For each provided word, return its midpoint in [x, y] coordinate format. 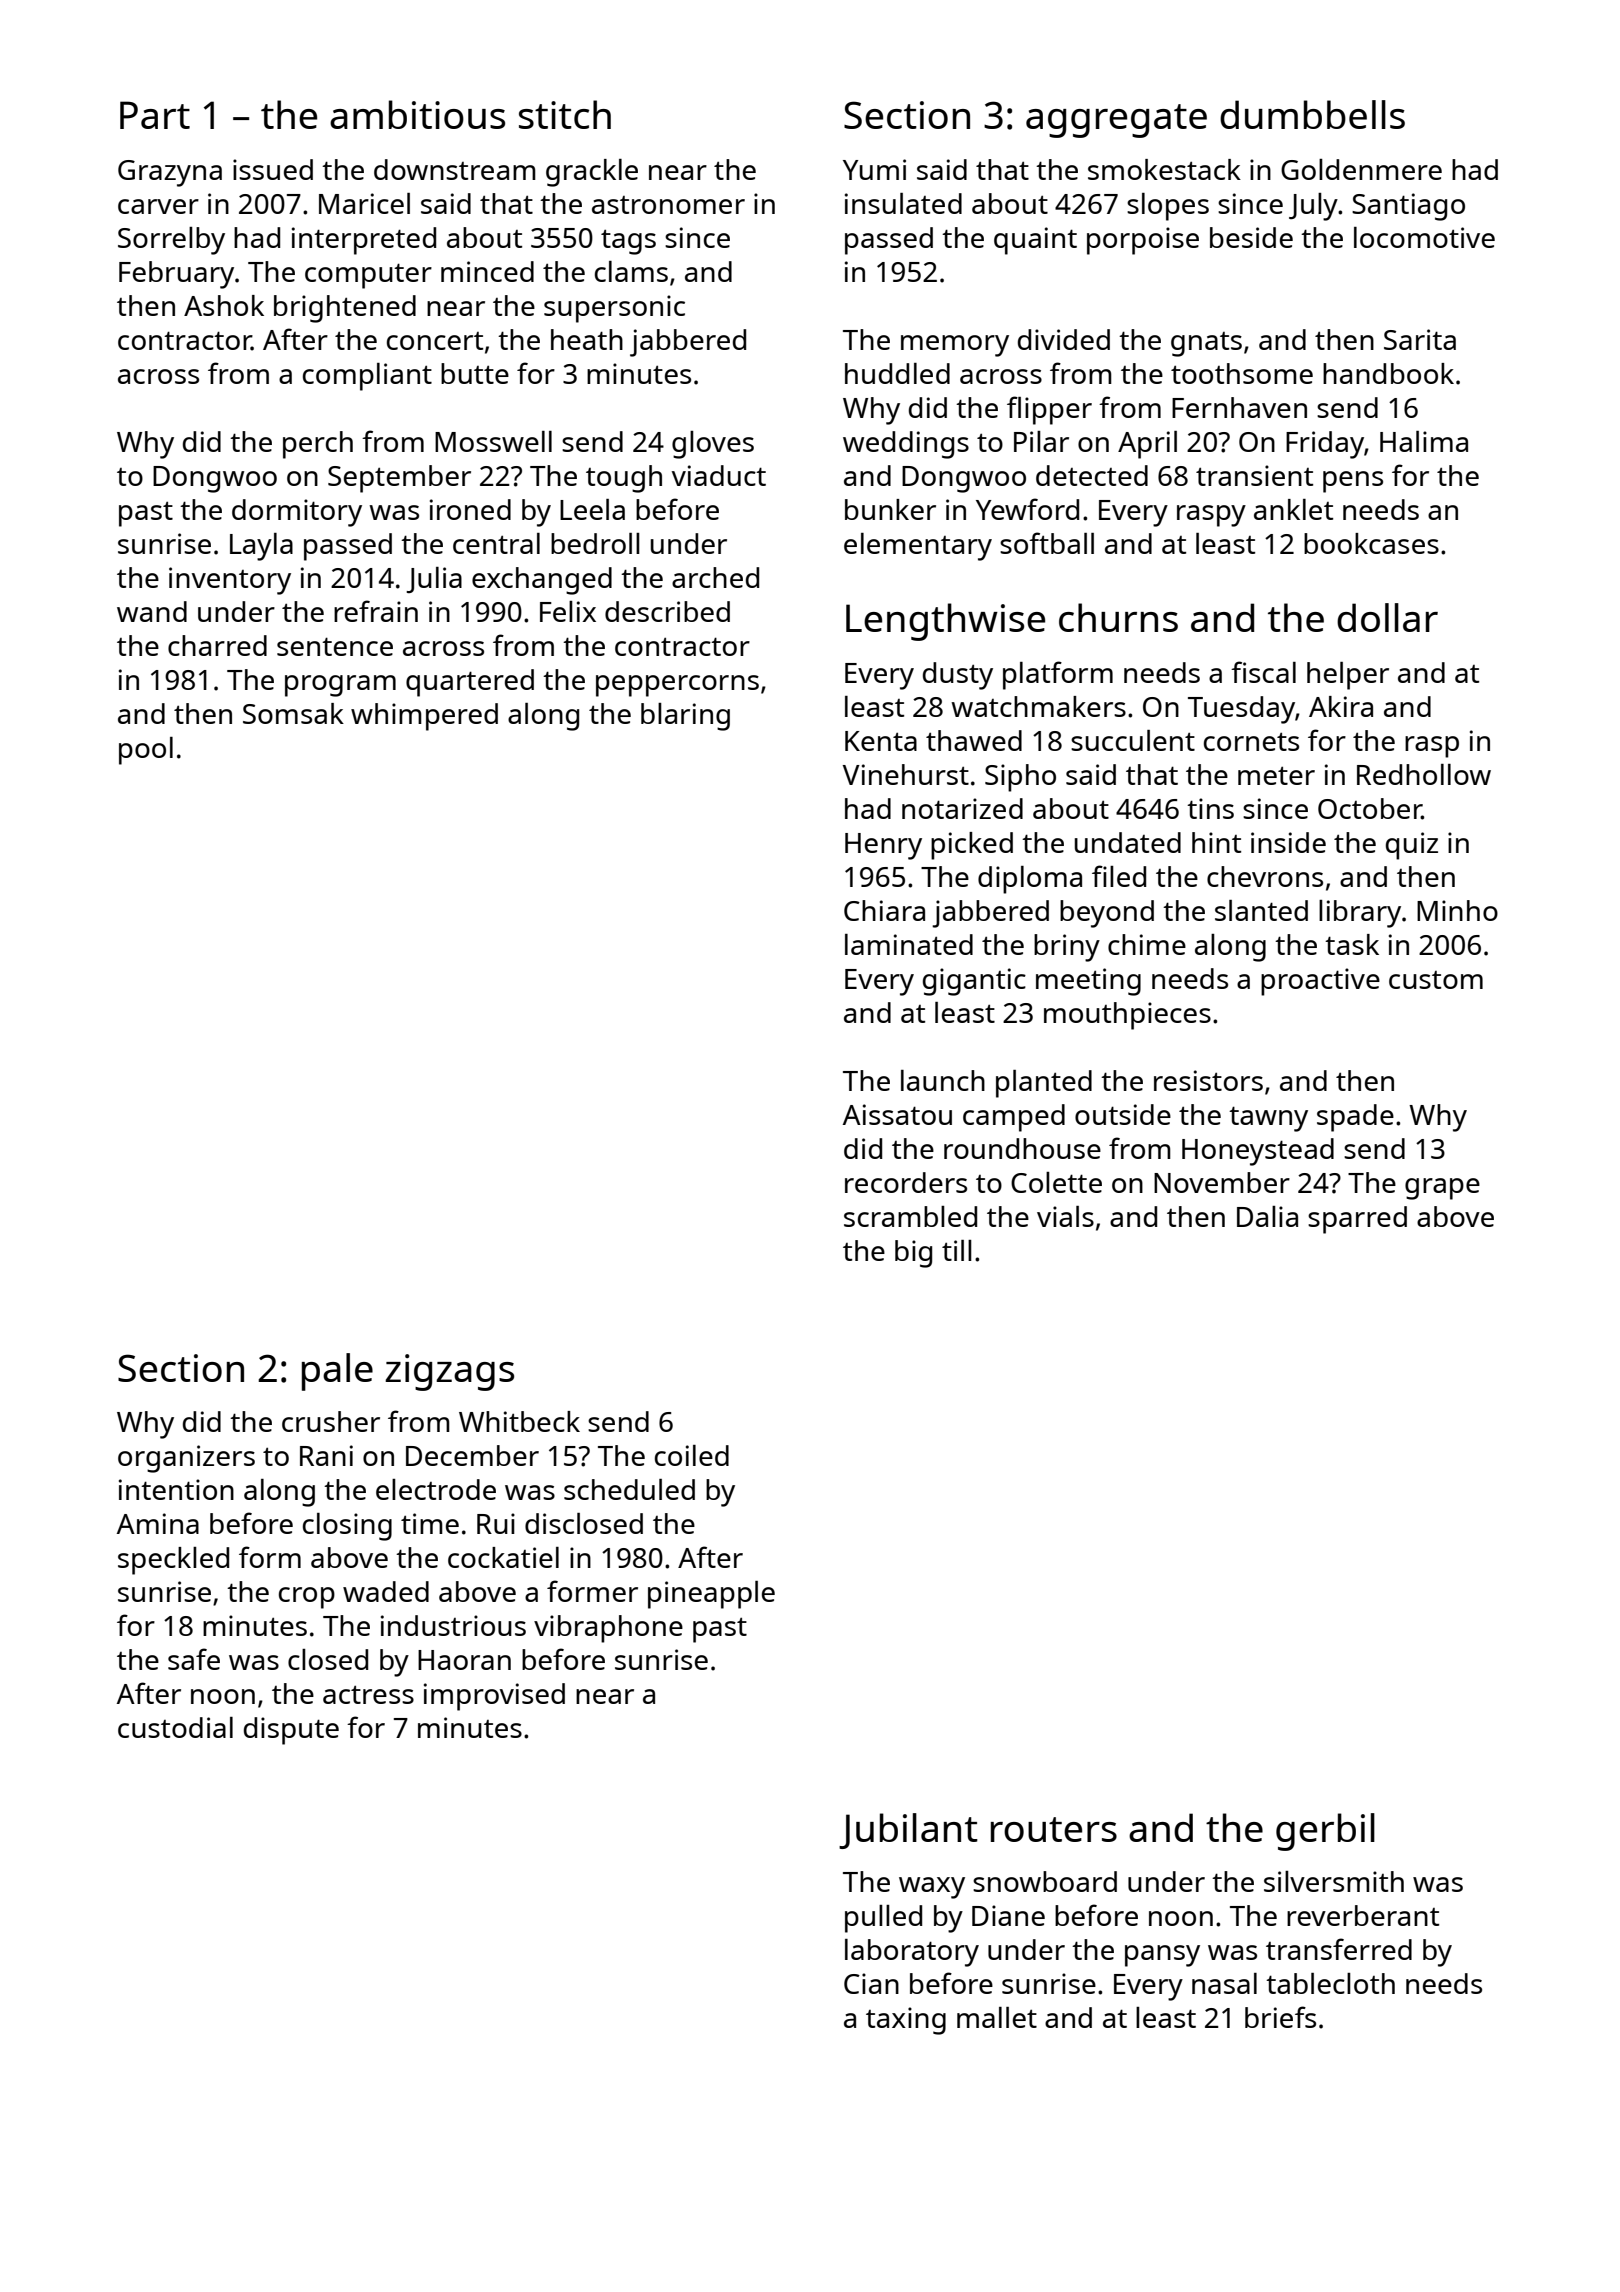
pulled [883, 1919]
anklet [1293, 509]
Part [155, 115]
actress [368, 1695]
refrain [376, 611]
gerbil [1325, 1832]
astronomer [668, 205]
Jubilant [908, 1831]
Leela [592, 509]
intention [176, 1489]
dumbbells [1312, 114]
